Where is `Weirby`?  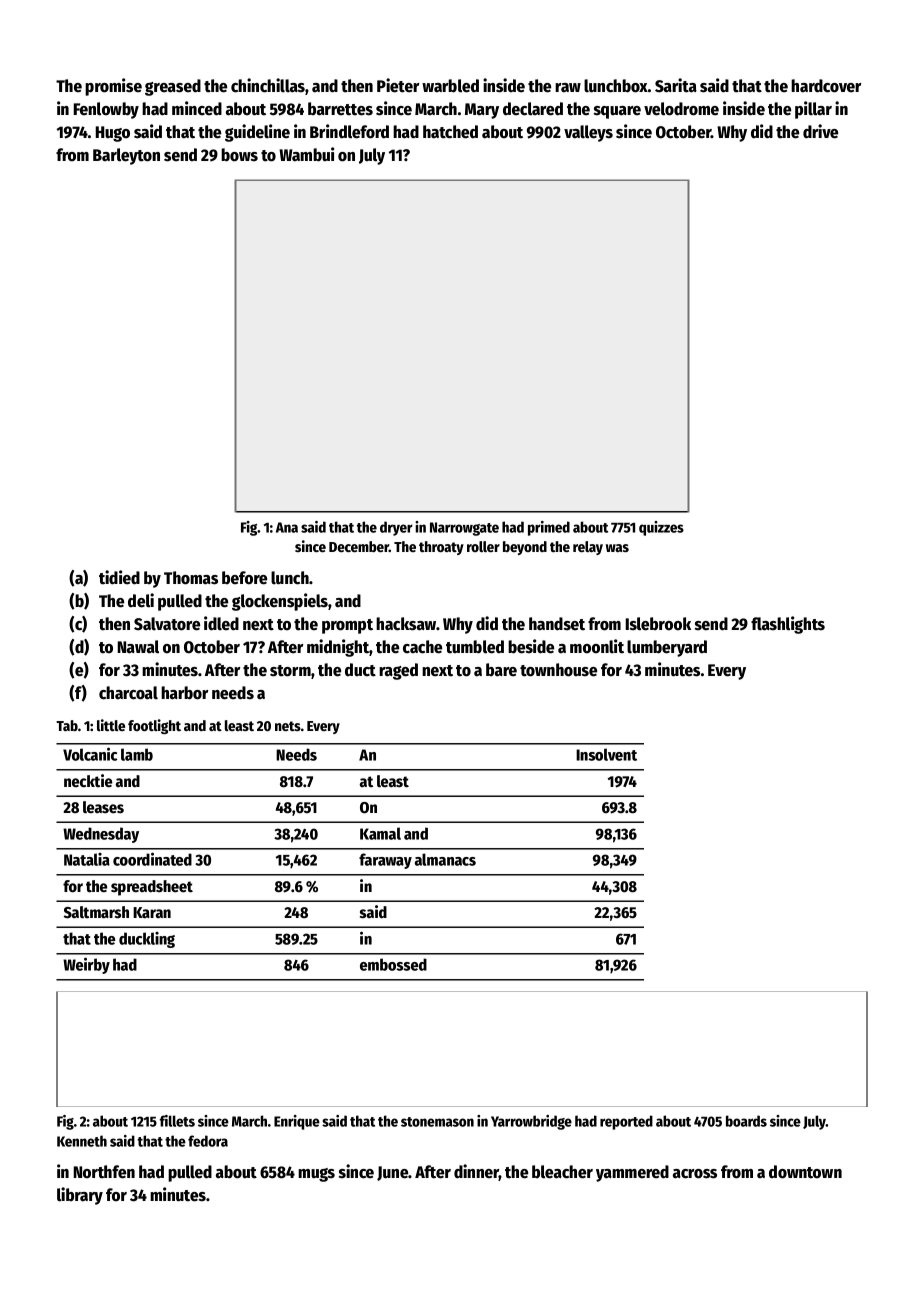 Weirby is located at coordinates (86, 965).
